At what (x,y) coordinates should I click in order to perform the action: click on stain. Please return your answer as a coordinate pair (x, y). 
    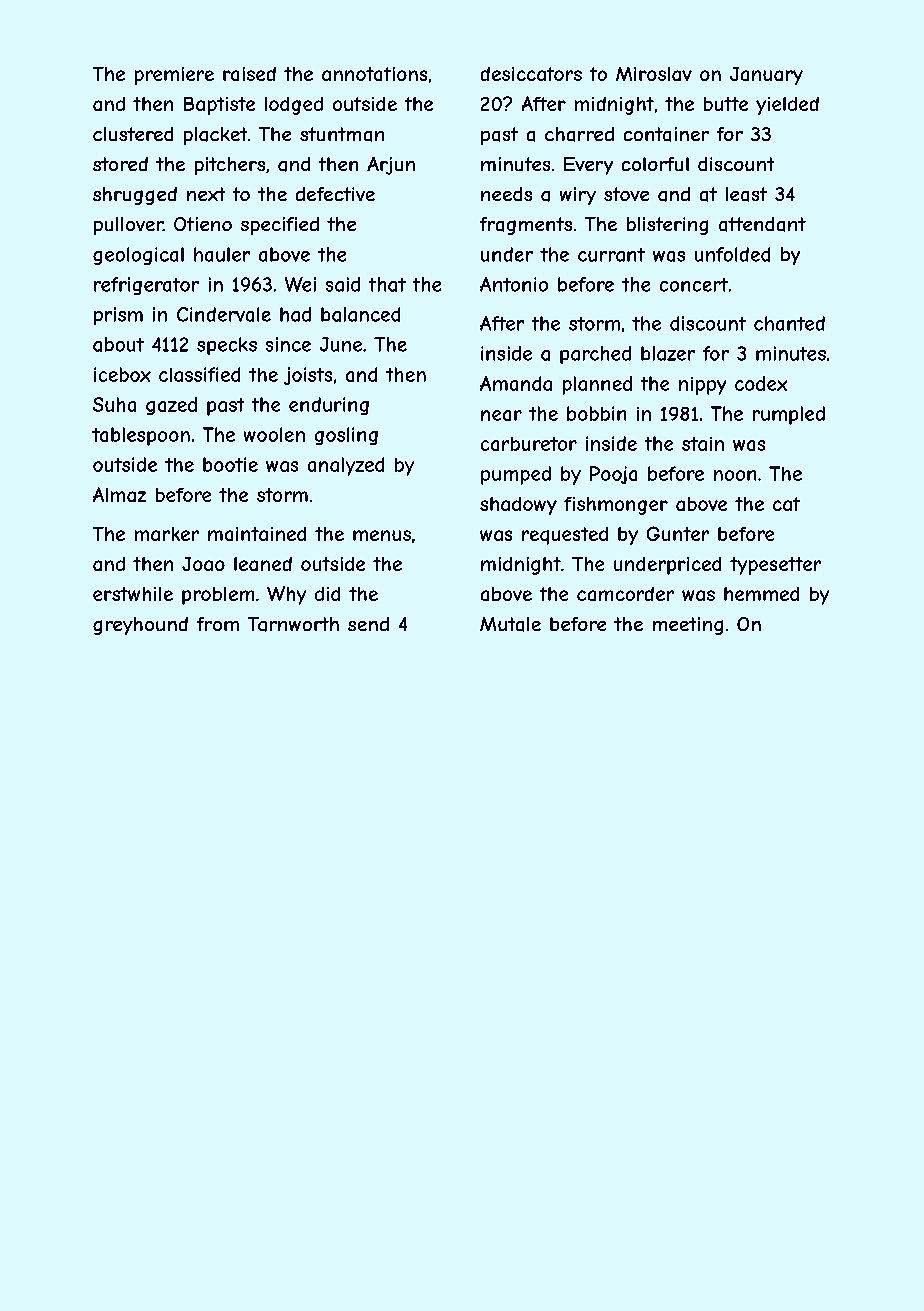
    Looking at the image, I should click on (703, 444).
